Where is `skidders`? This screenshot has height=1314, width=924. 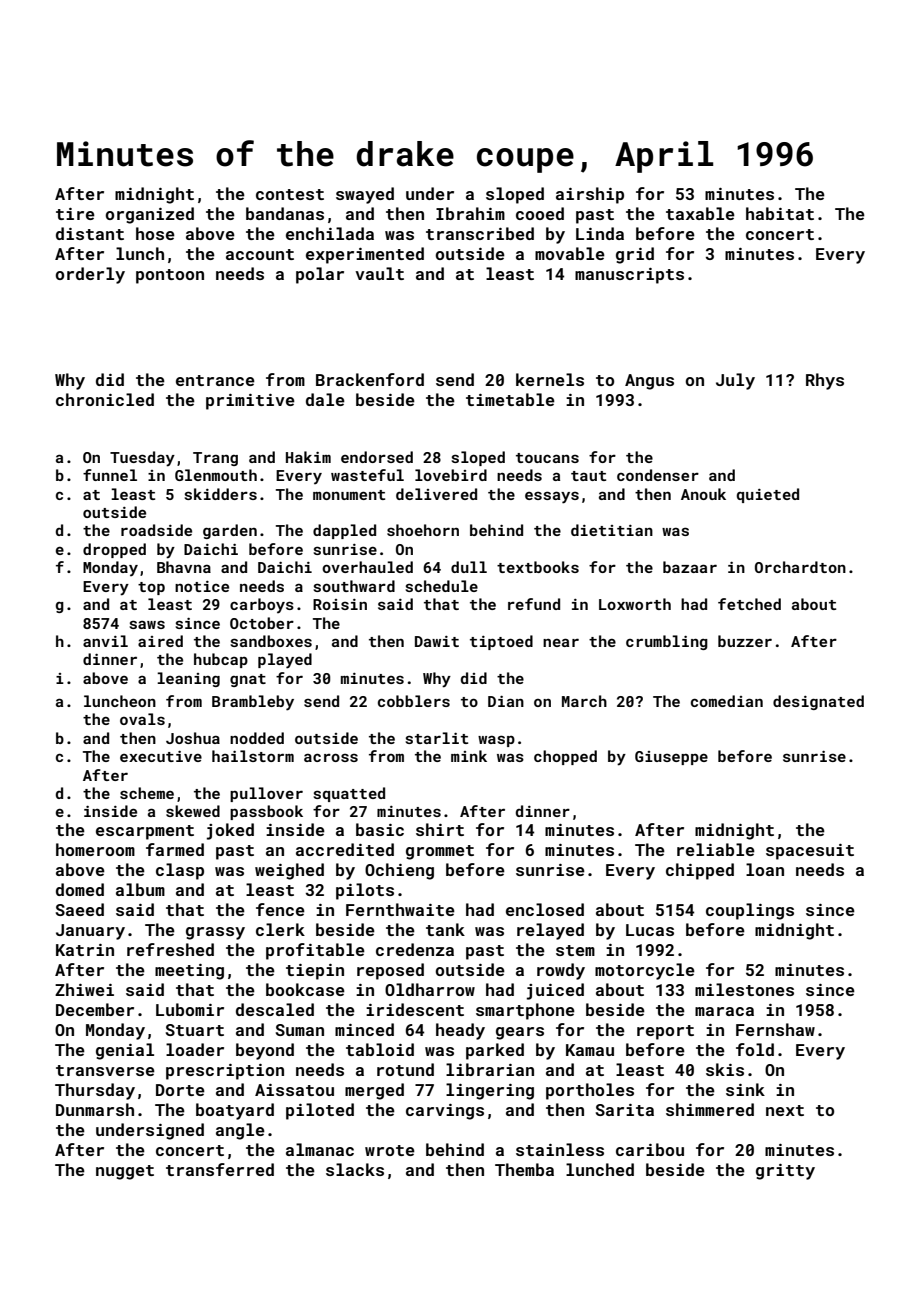
skidders is located at coordinates (220, 494).
